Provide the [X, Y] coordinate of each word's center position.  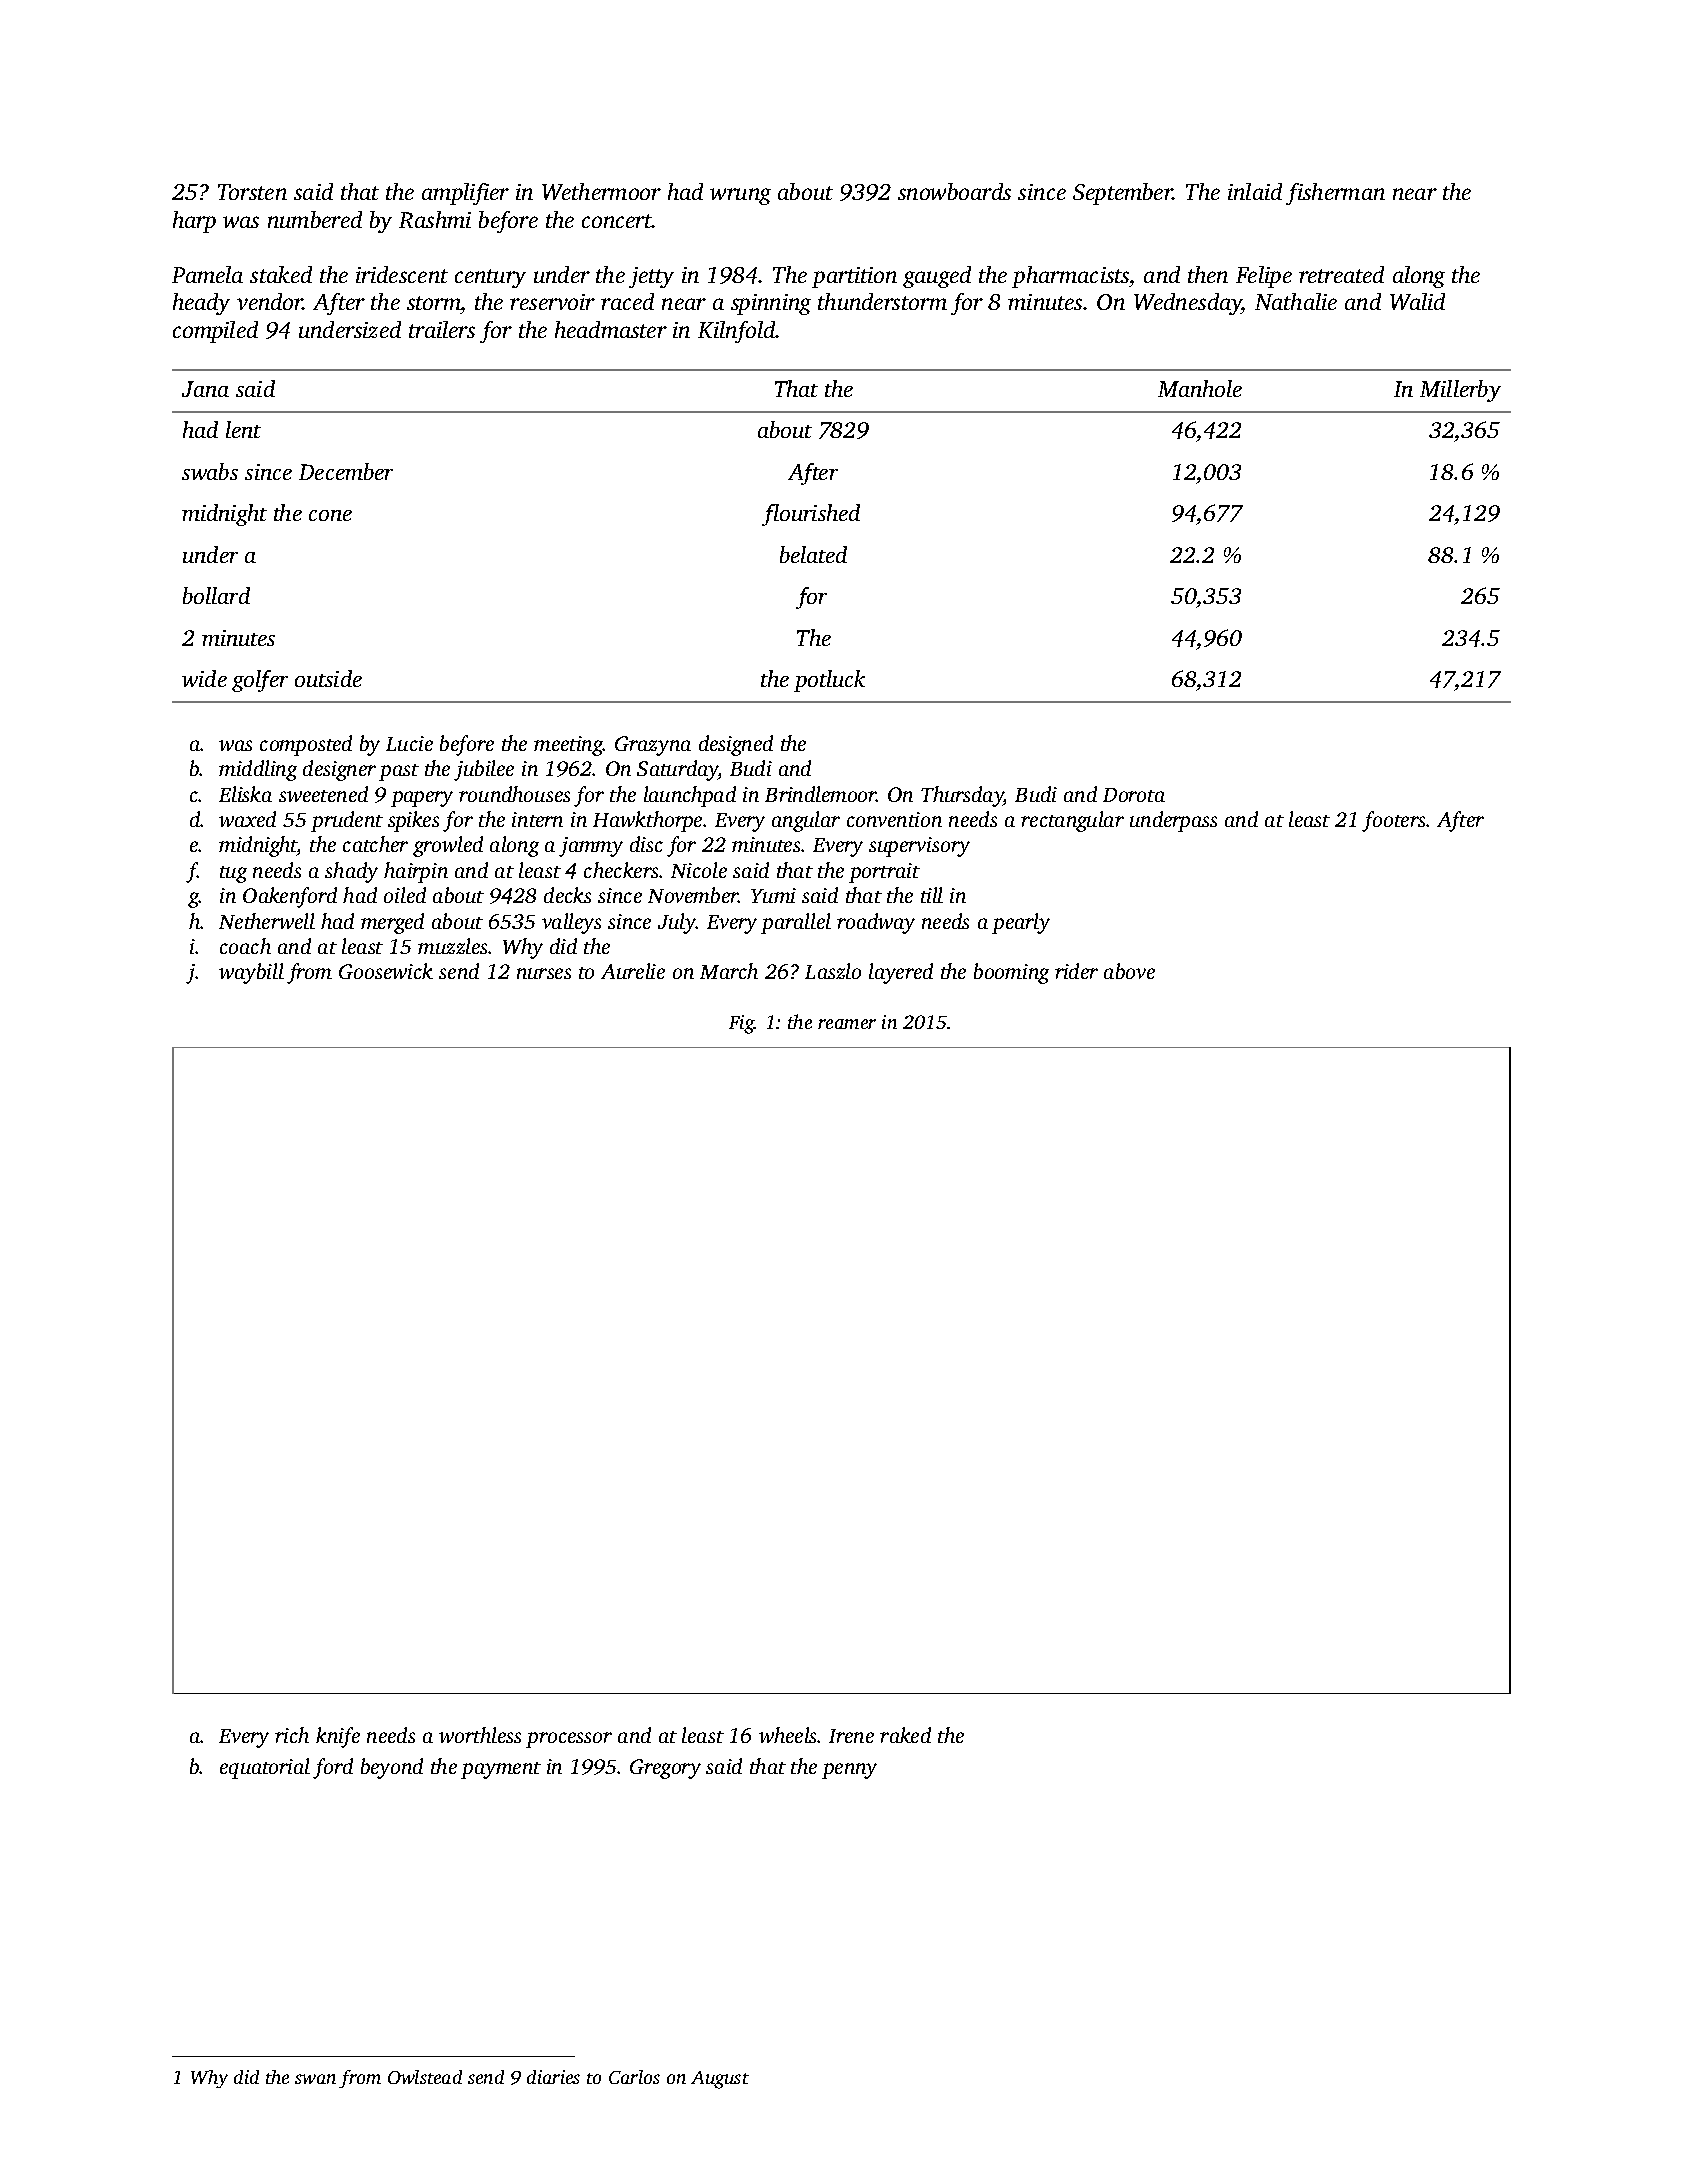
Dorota [1134, 795]
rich [292, 1735]
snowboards [954, 191]
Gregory [665, 1769]
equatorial [265, 1768]
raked [905, 1735]
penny [849, 1771]
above [1129, 971]
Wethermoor [601, 191]
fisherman [1335, 194]
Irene [851, 1736]
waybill [251, 973]
